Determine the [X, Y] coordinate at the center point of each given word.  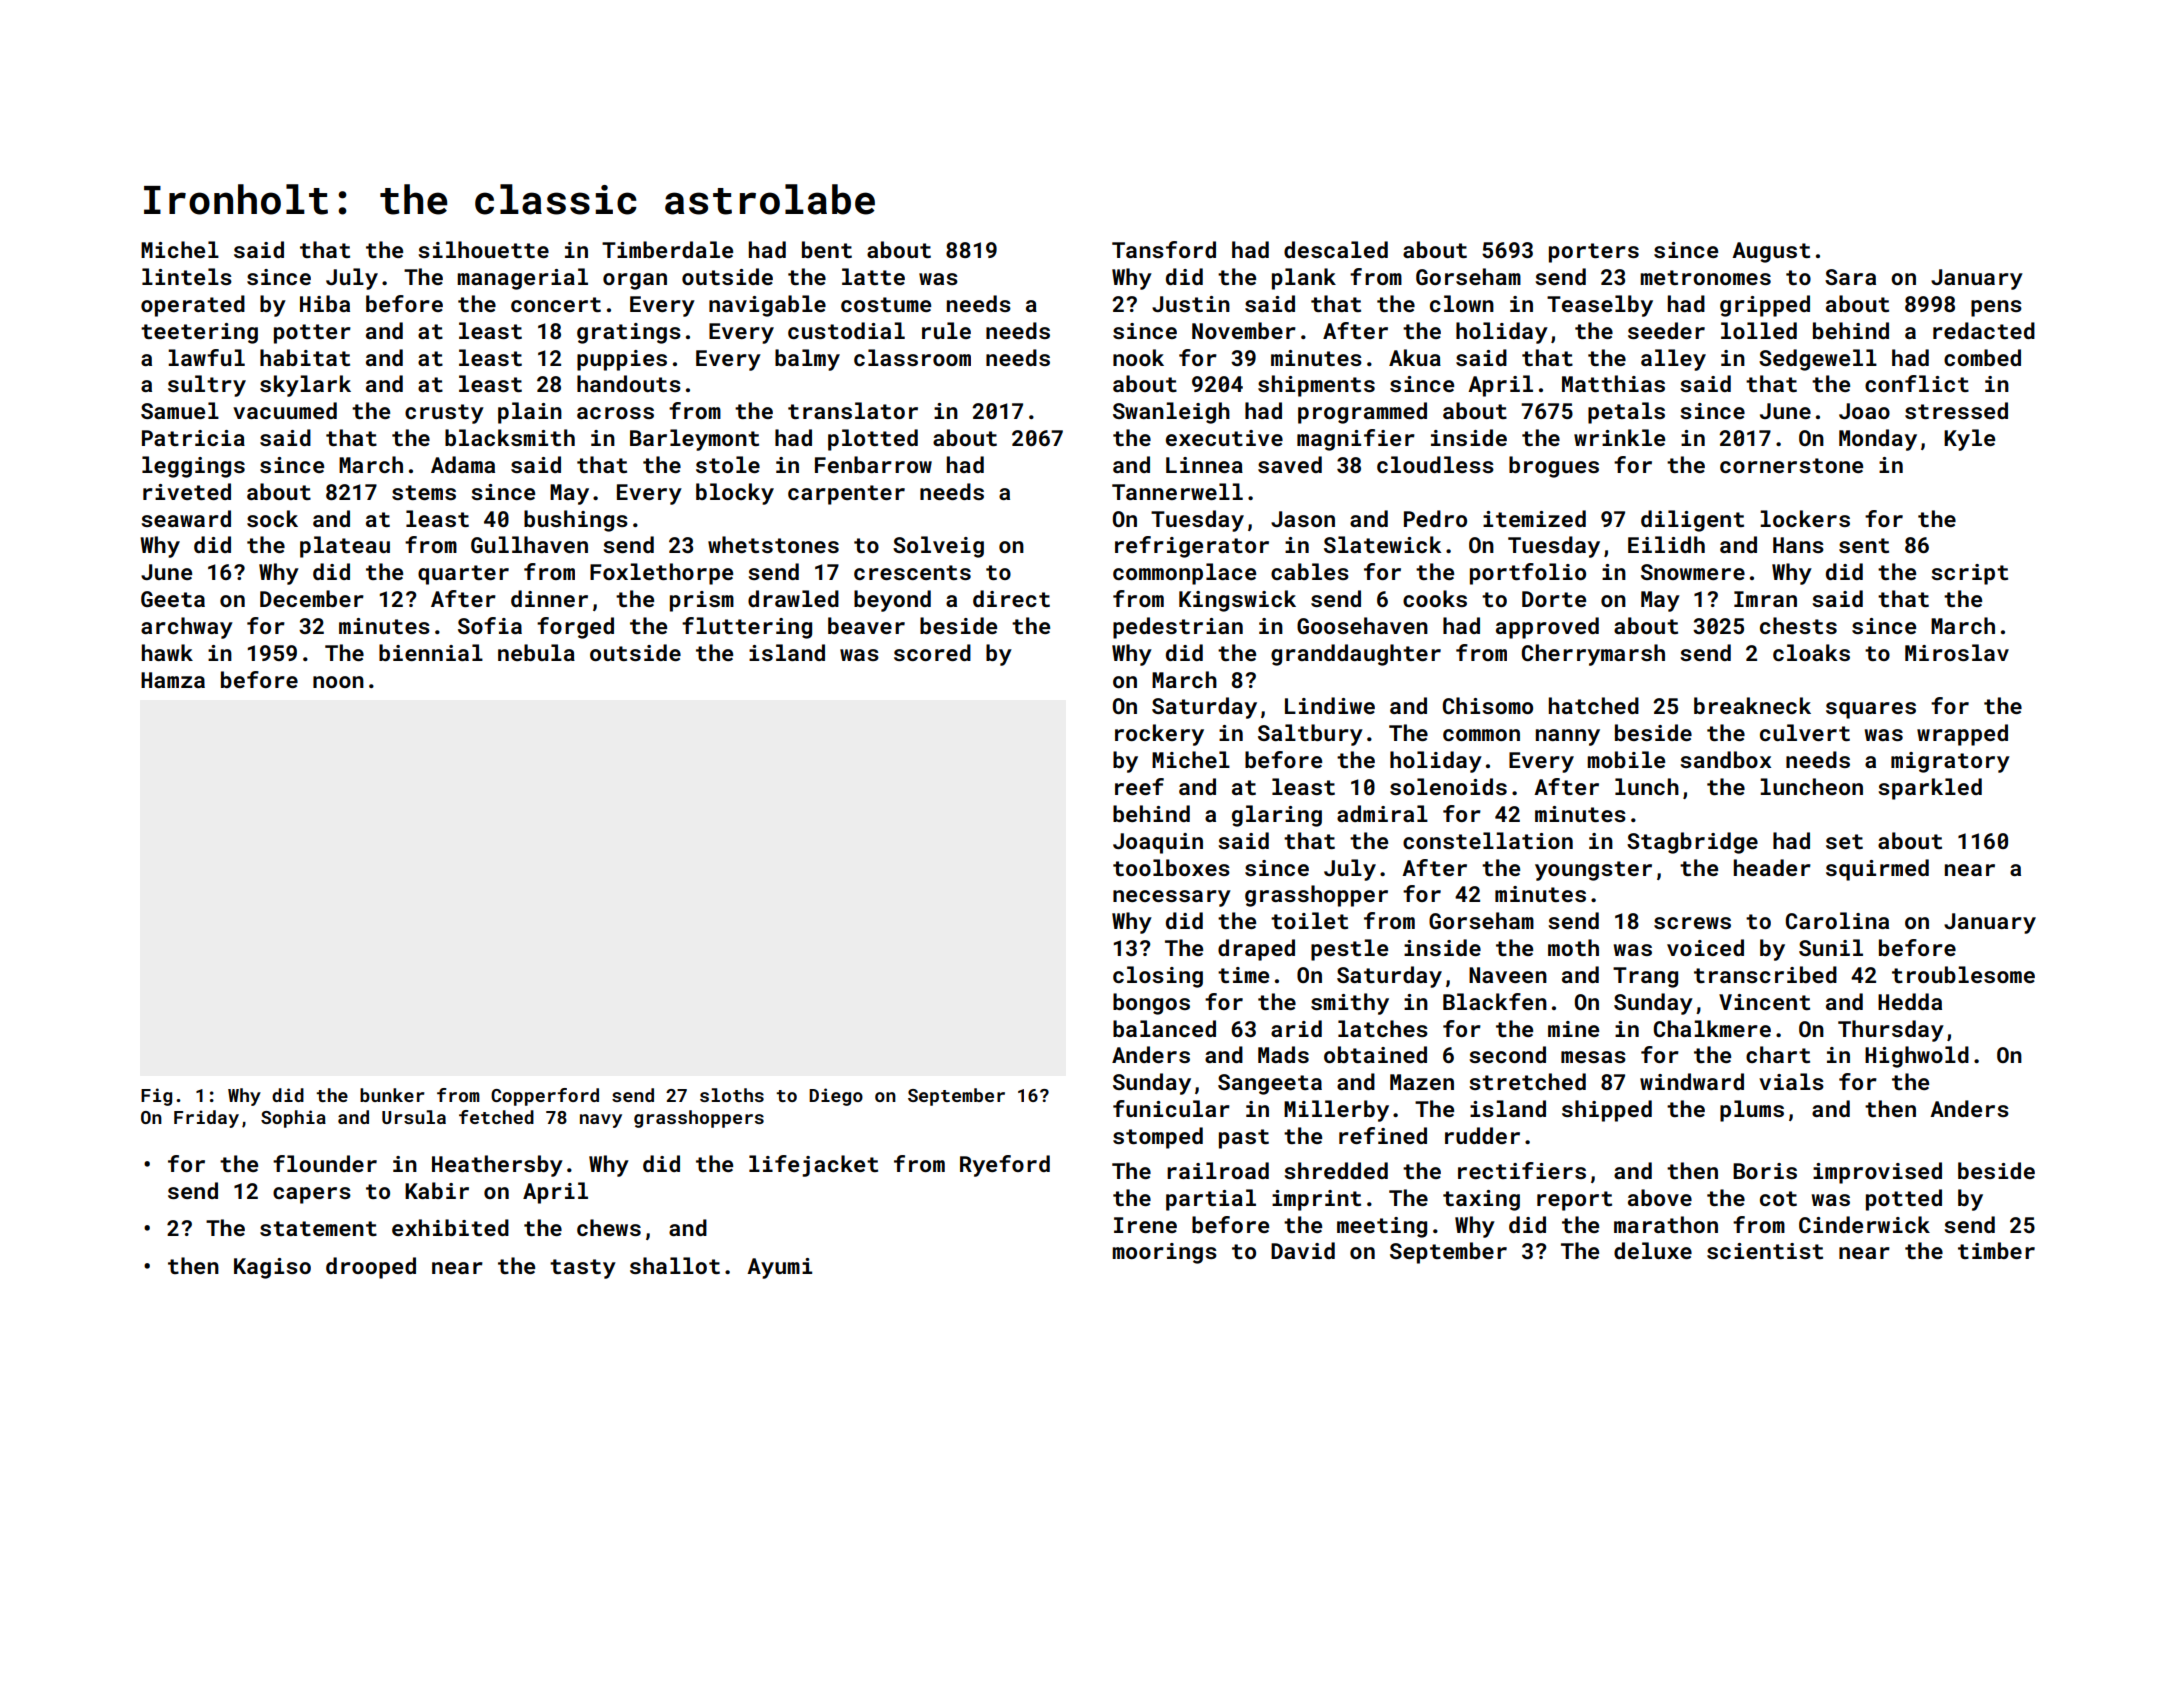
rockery [1159, 735]
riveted [187, 491]
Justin [1191, 304]
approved [1547, 628]
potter [312, 334]
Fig [156, 1097]
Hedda [1910, 1001]
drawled [793, 598]
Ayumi [779, 1268]
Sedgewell [1818, 360]
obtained [1375, 1054]
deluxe [1653, 1250]
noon [338, 682]
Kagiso [272, 1268]
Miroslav [1957, 652]
